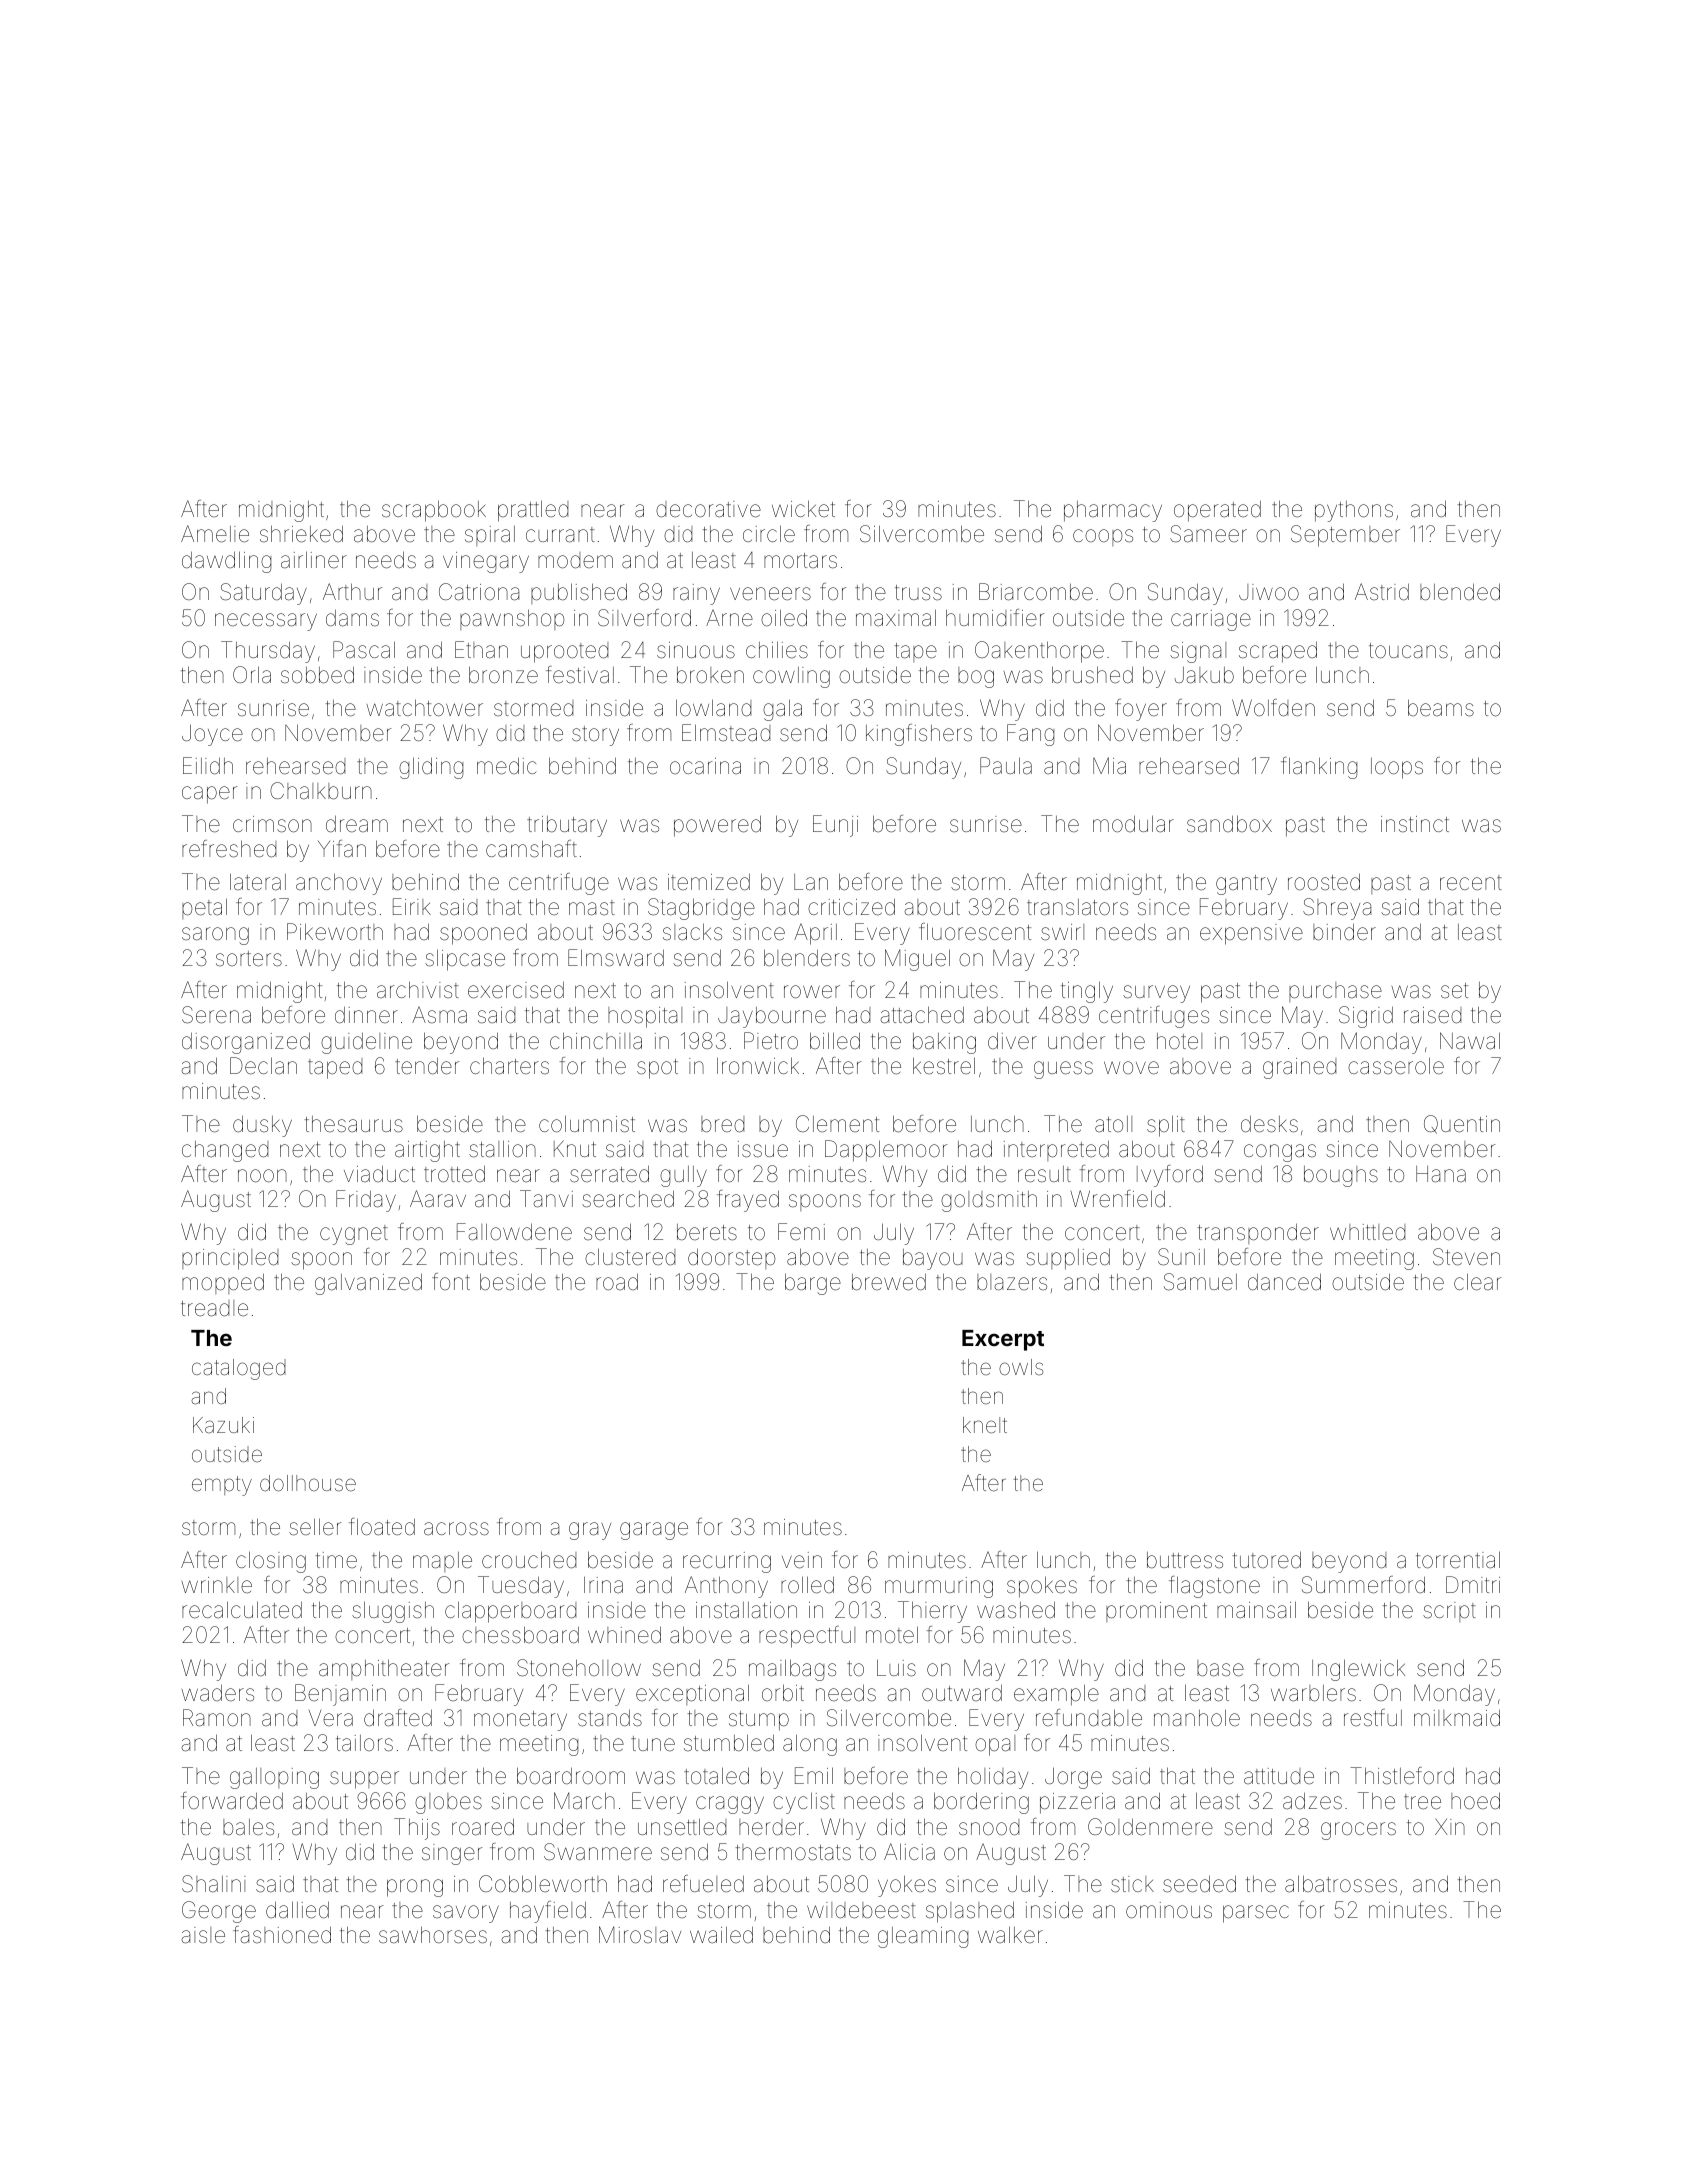 This screenshot has width=1683, height=2178. I want to click on ocarina, so click(705, 766).
